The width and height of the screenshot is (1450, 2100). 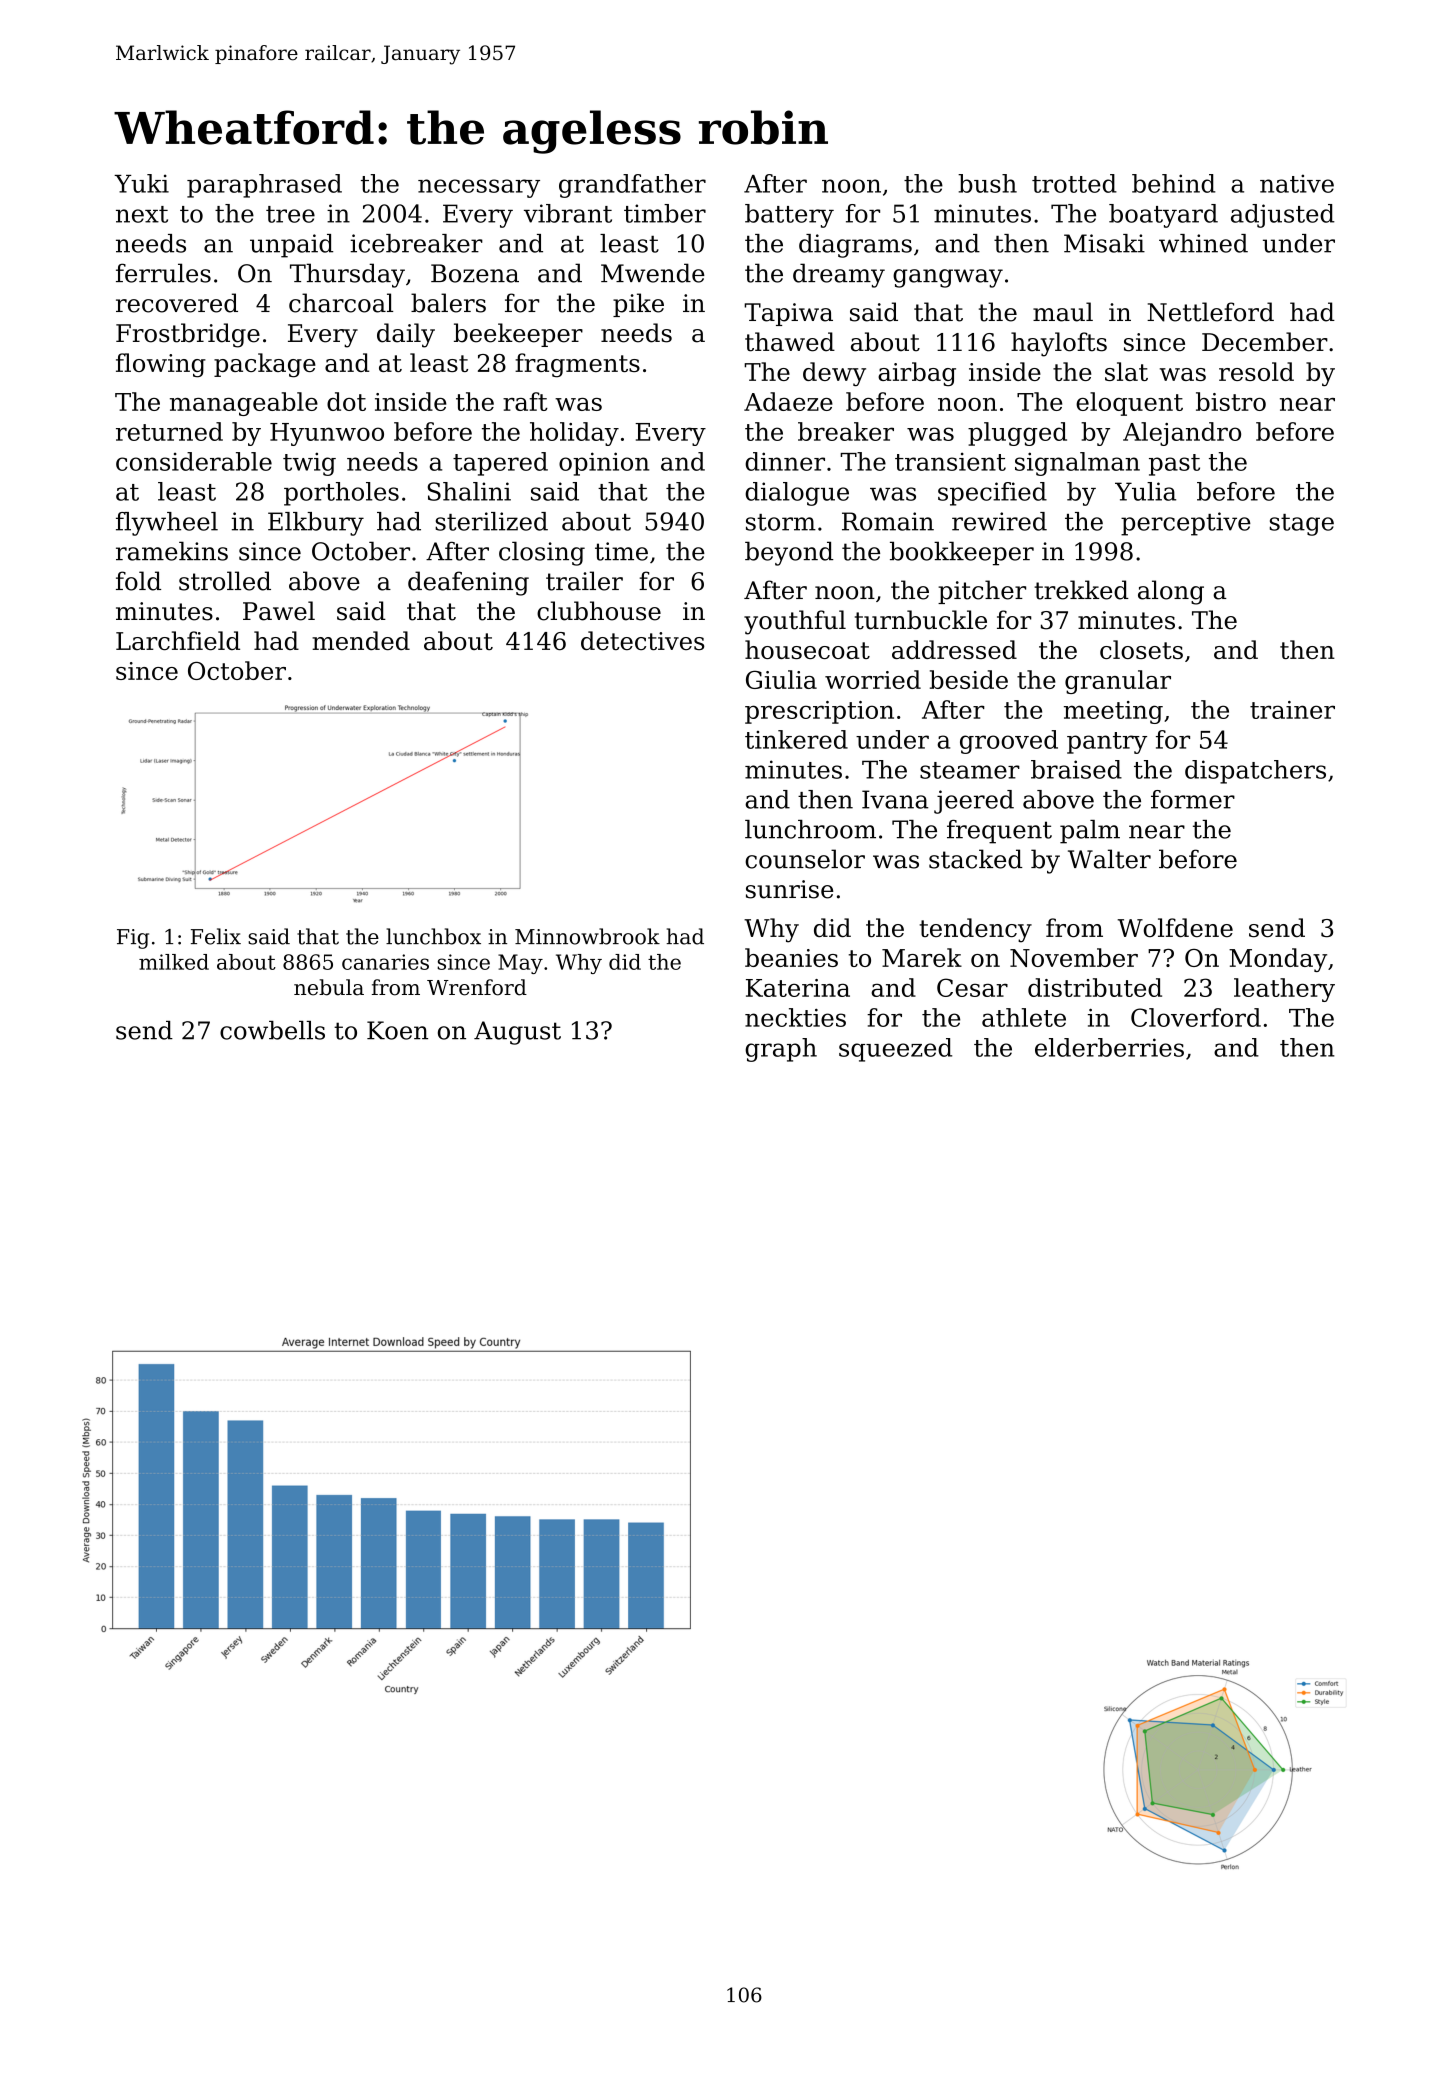 What do you see at coordinates (796, 739) in the screenshot?
I see `tinkered` at bounding box center [796, 739].
